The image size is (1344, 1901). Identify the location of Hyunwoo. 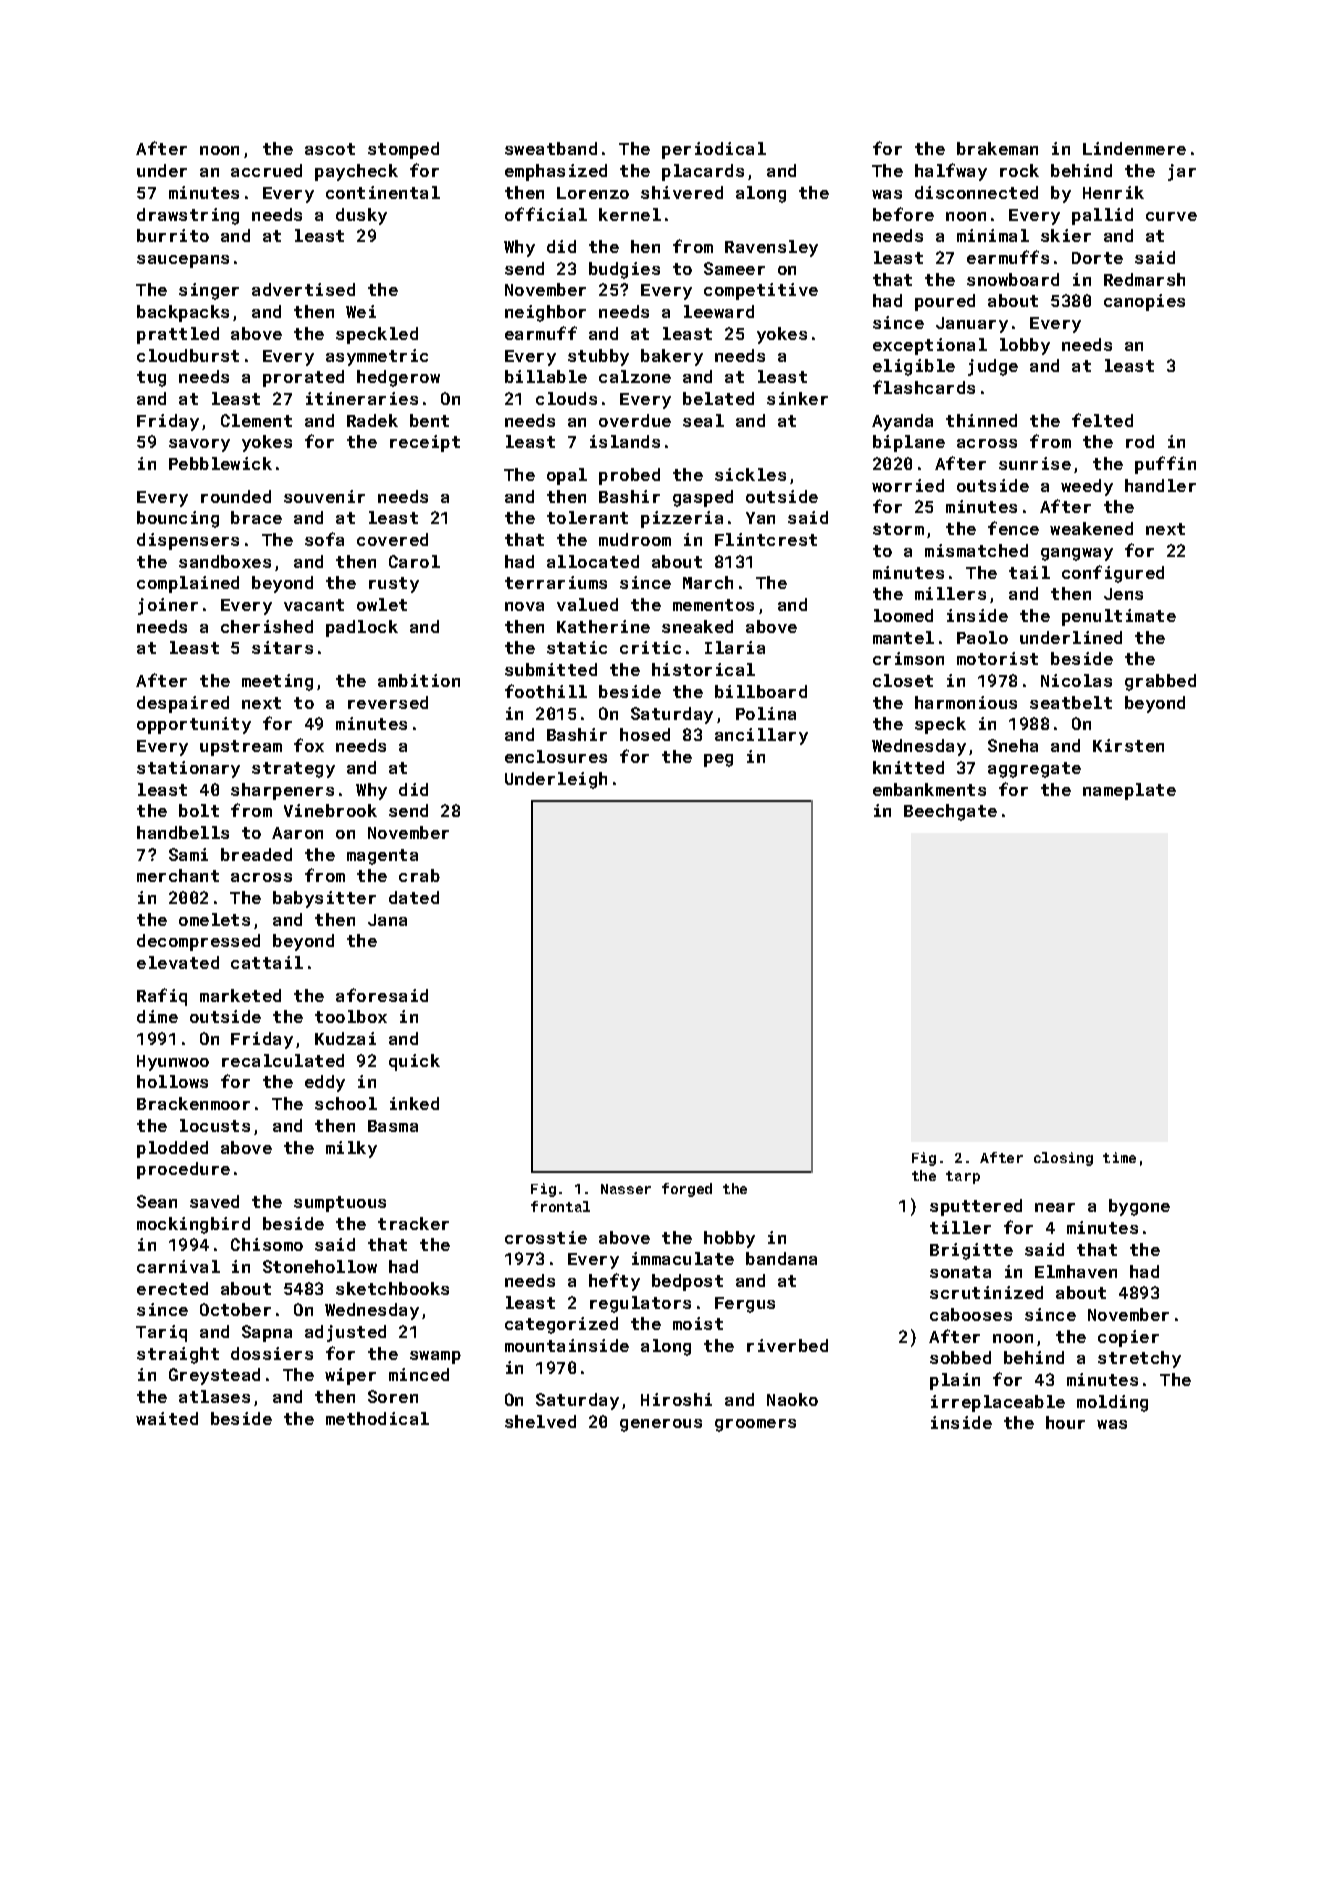
(173, 1063).
